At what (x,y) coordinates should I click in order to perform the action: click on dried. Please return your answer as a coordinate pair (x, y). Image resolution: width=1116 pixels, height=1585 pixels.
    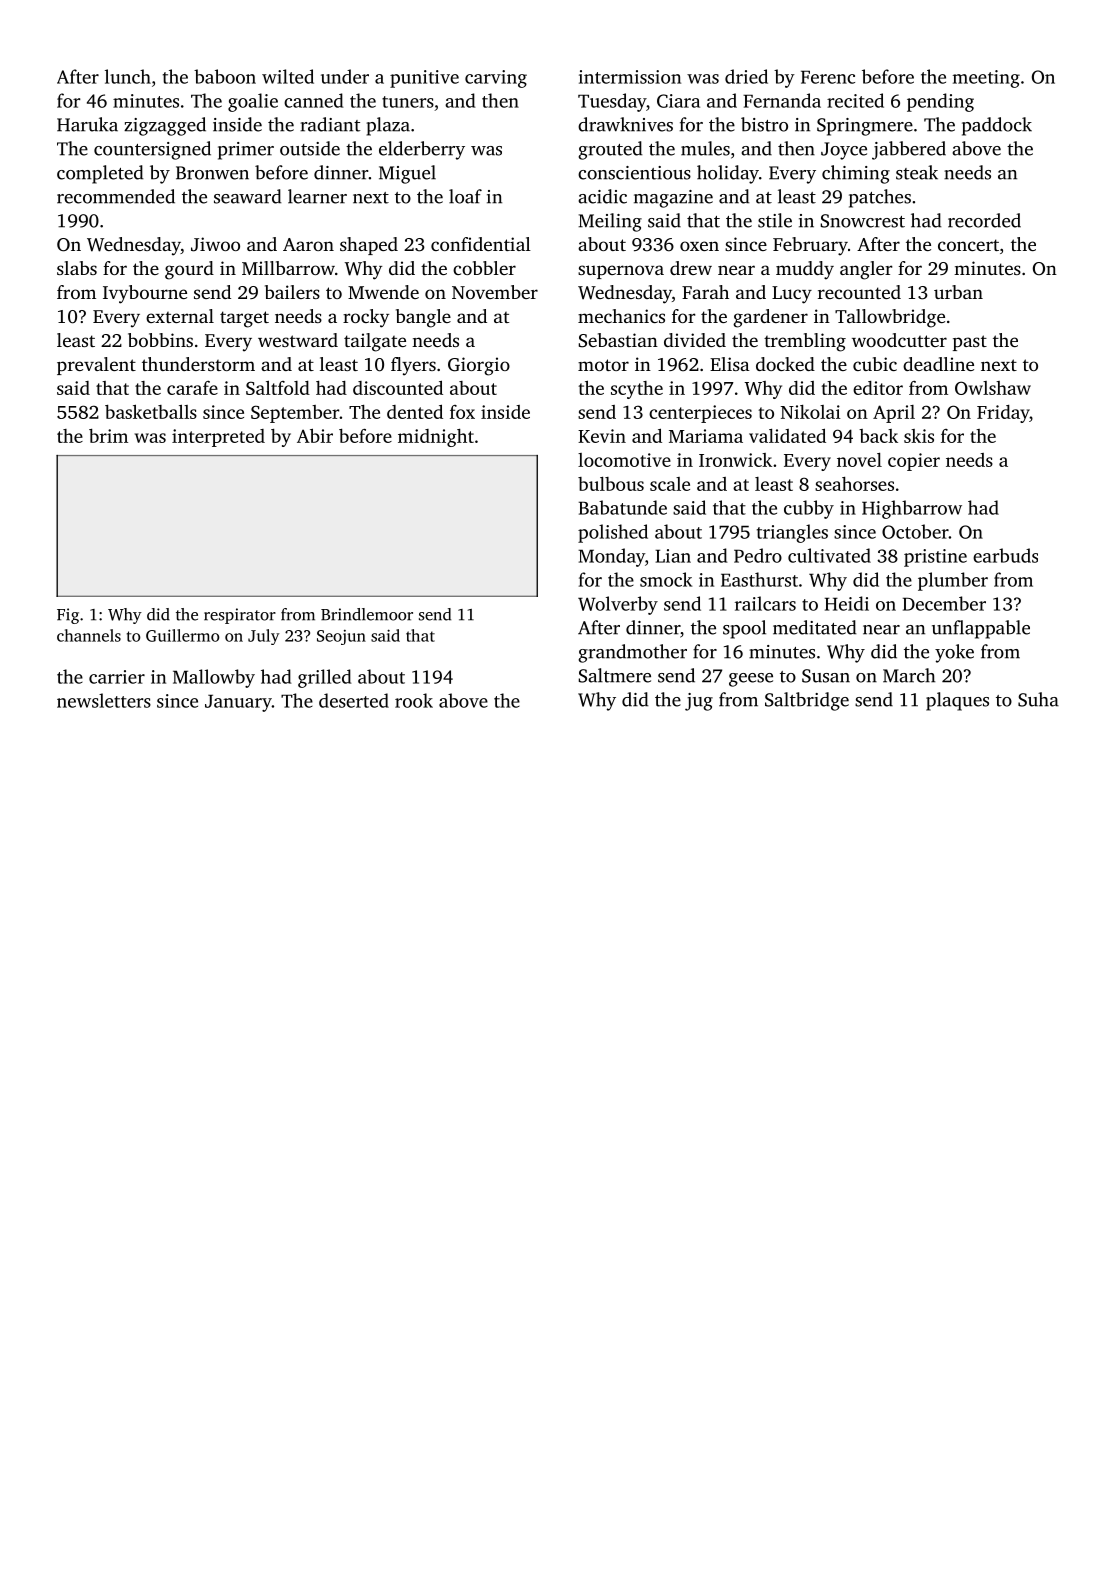
    Looking at the image, I should click on (746, 76).
